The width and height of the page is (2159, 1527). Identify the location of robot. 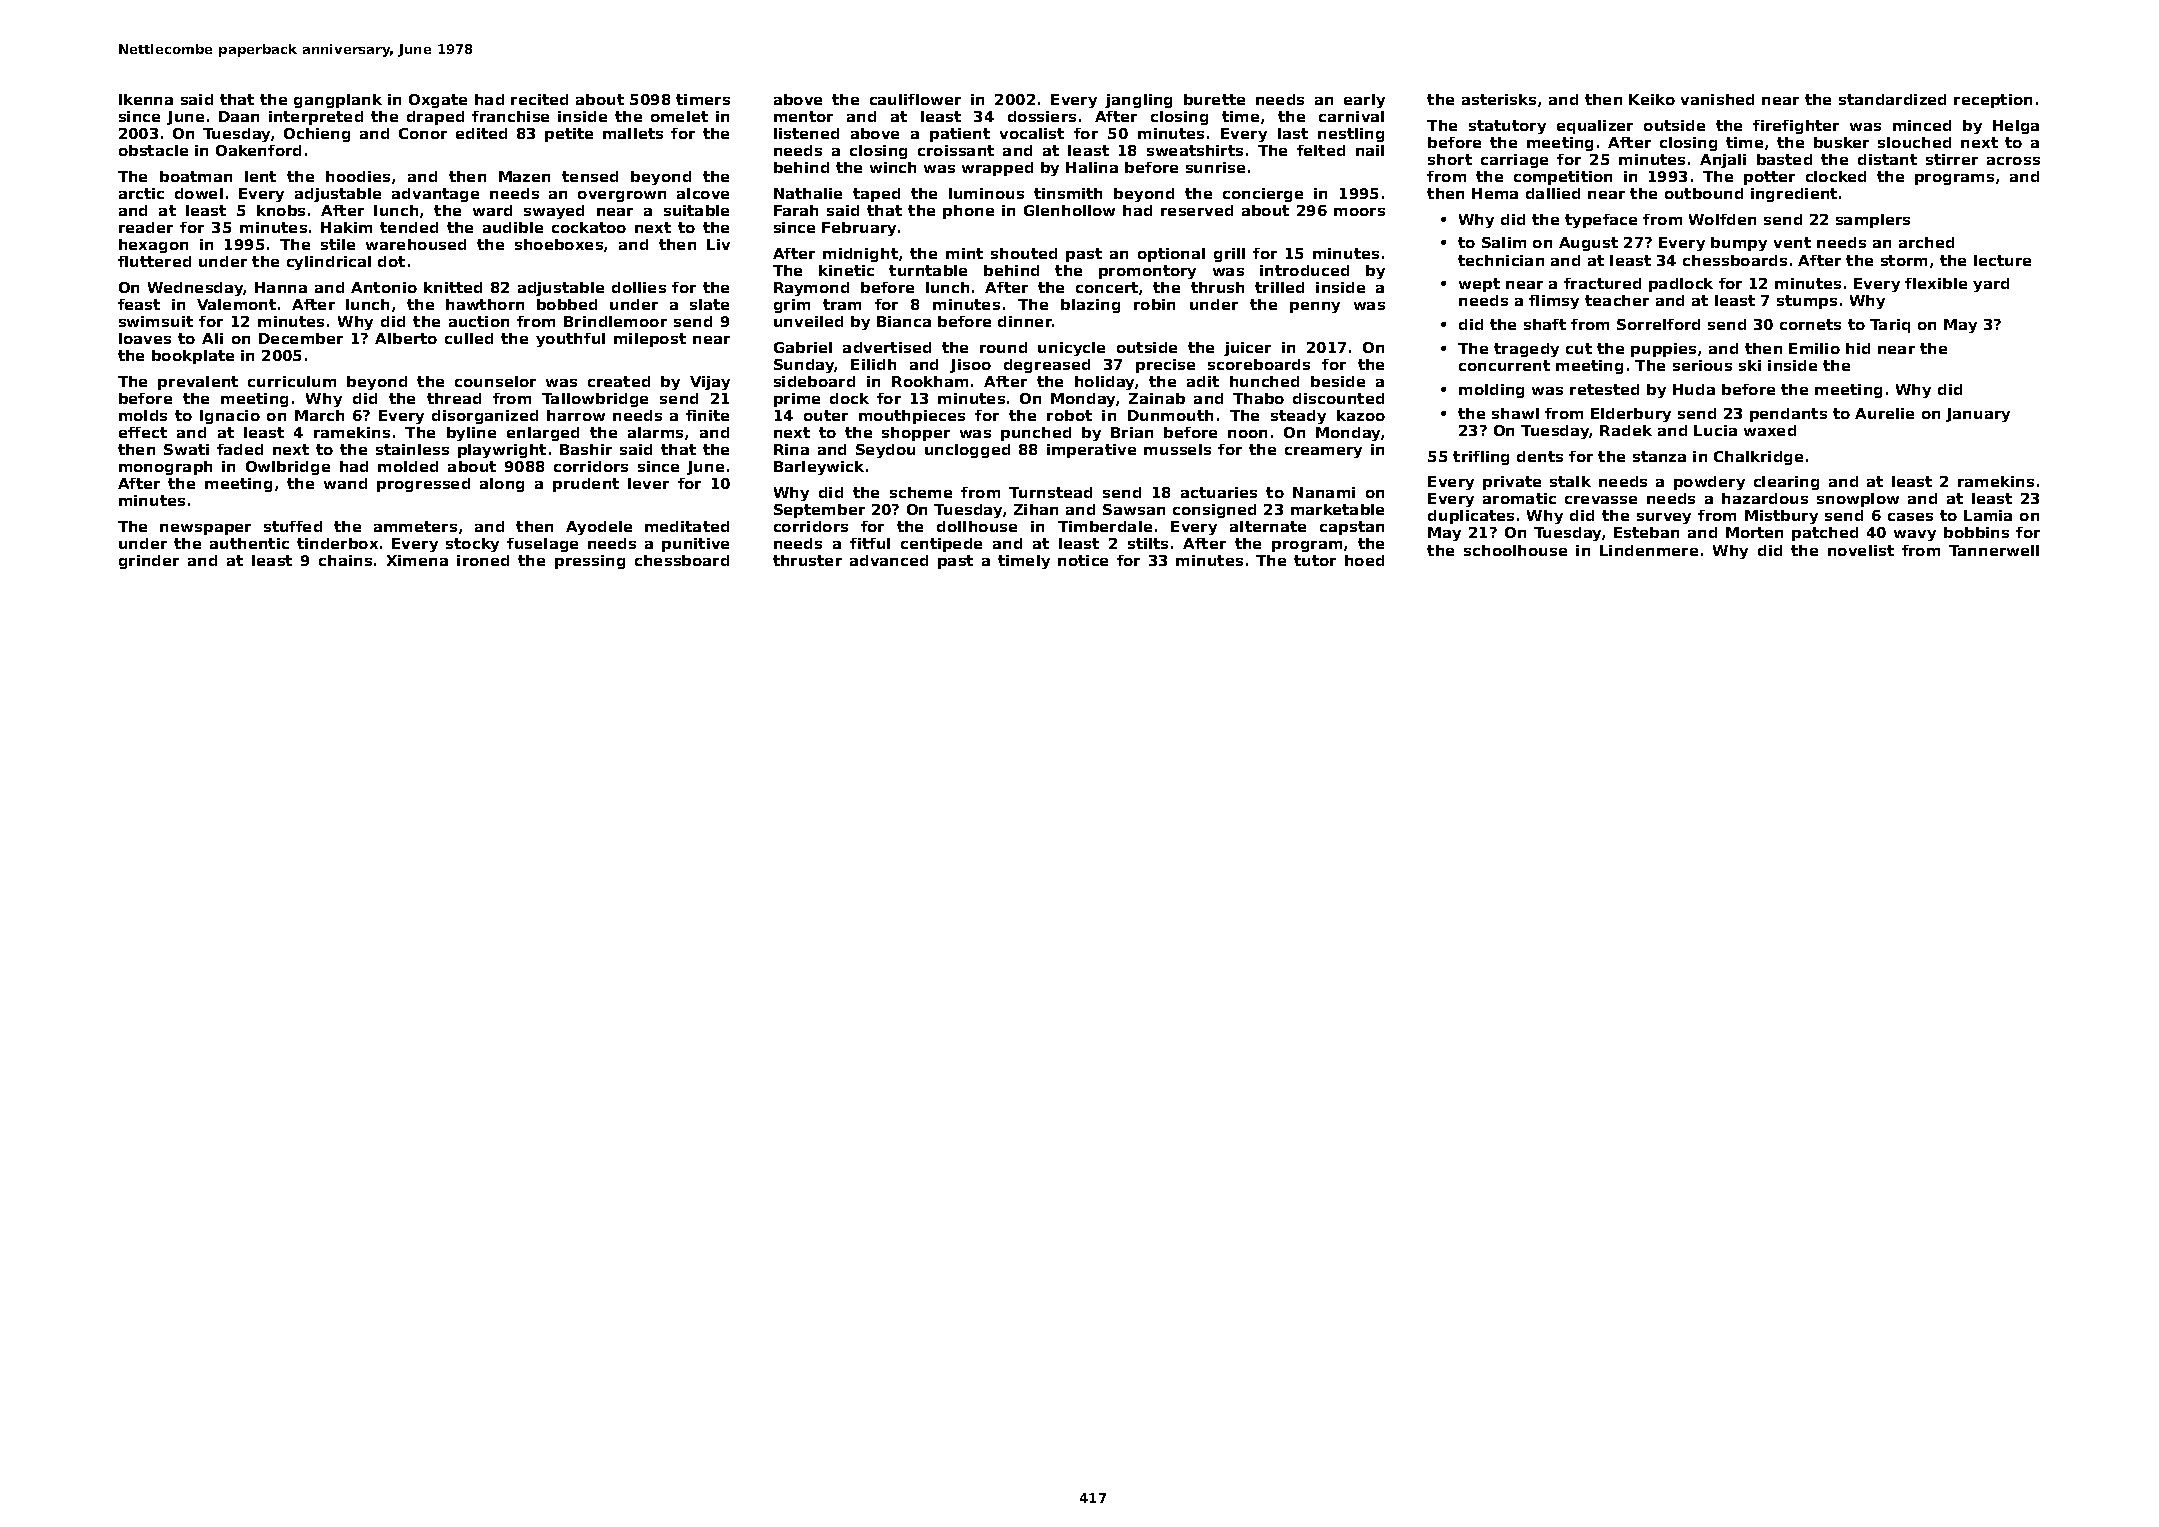
(1069, 415).
